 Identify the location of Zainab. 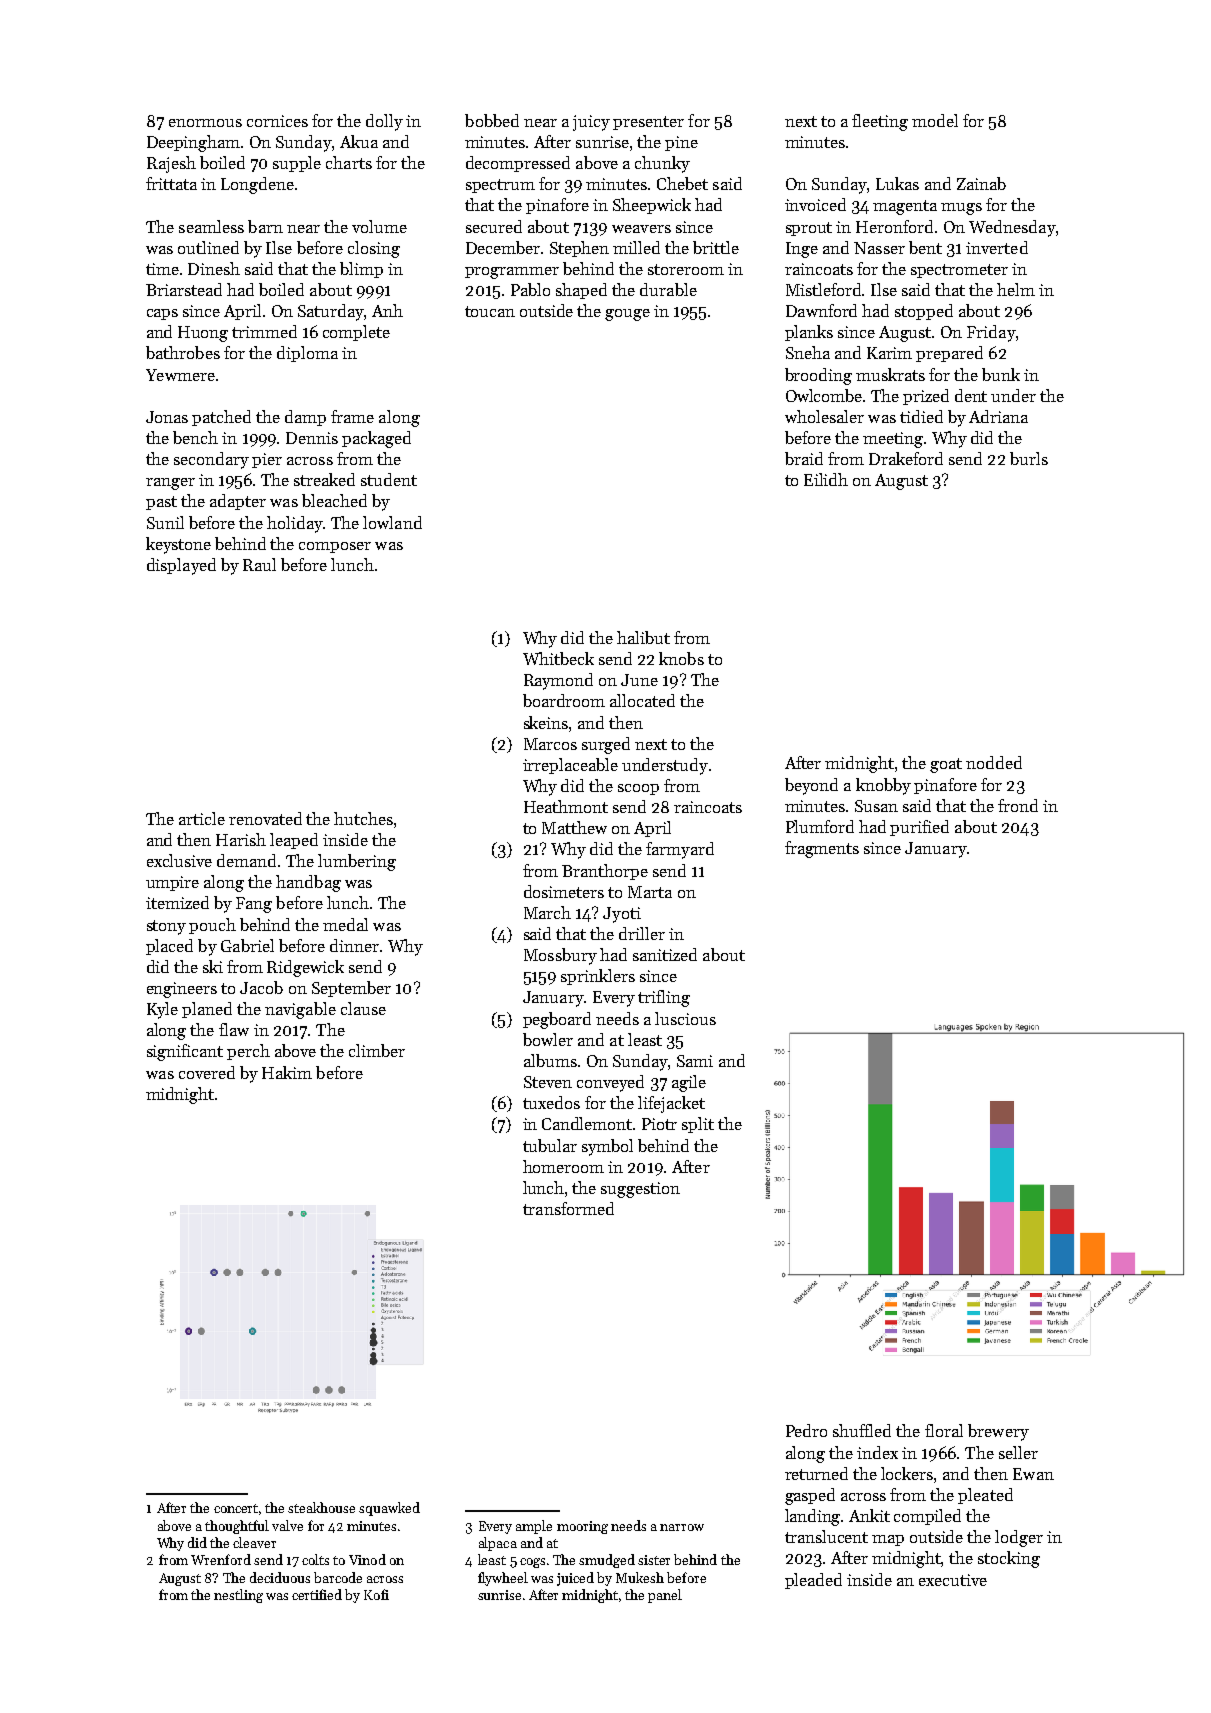
(981, 183).
